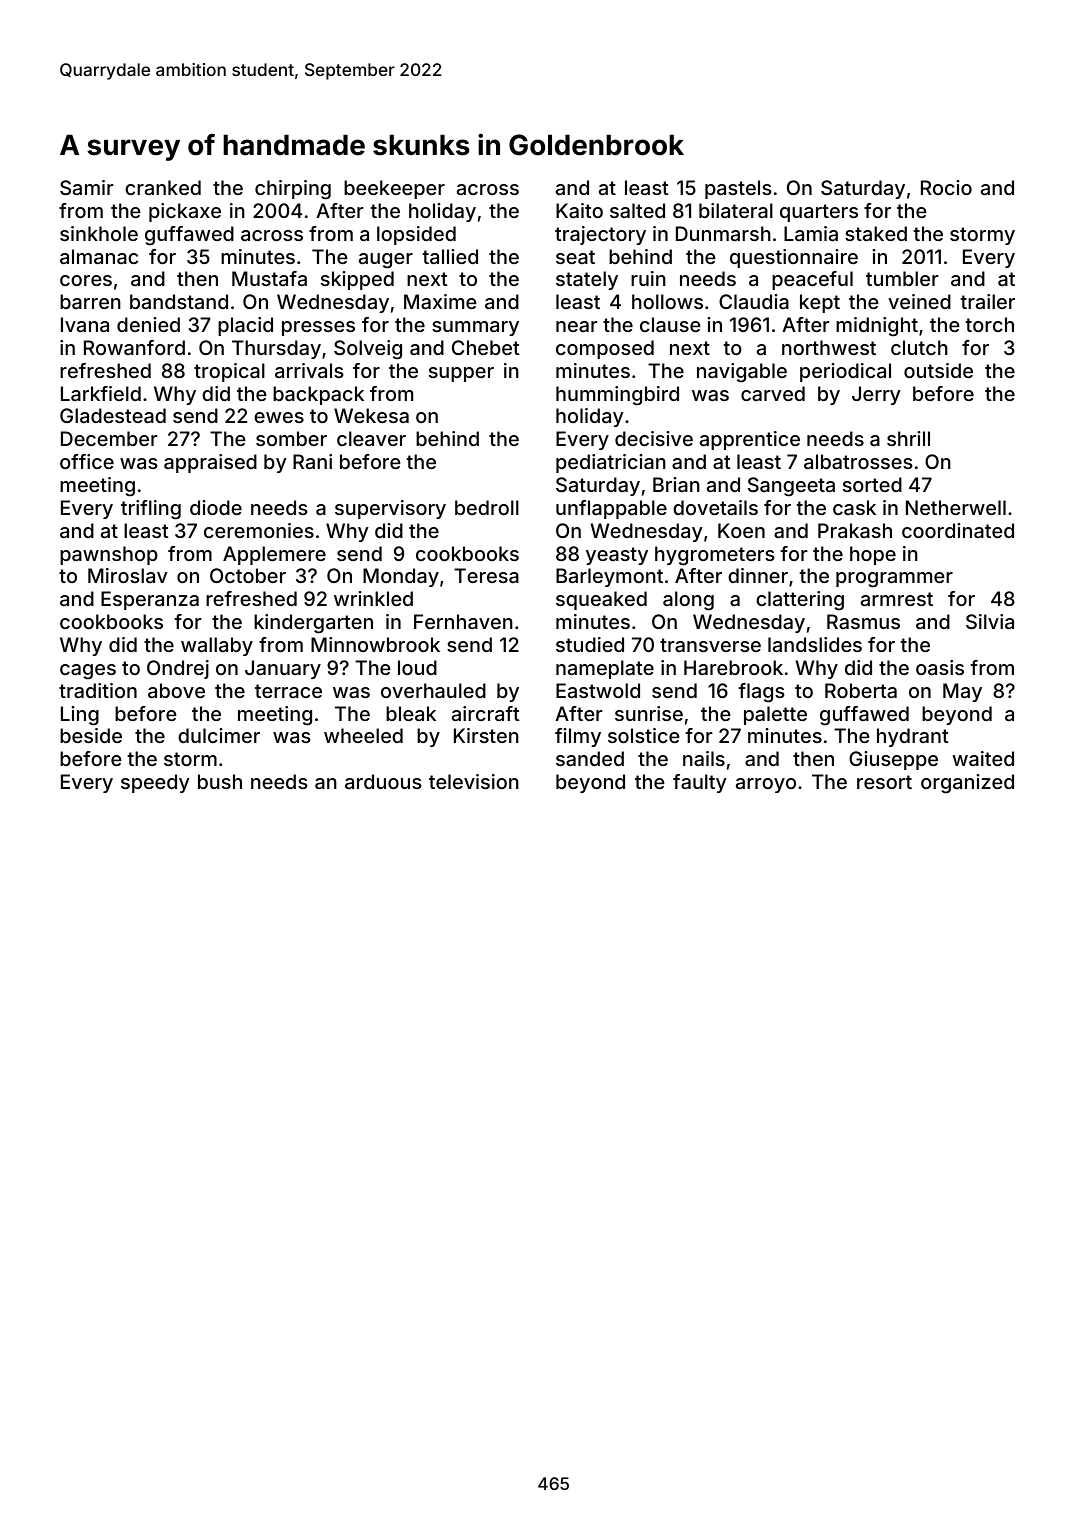 The image size is (1075, 1521). Describe the element at coordinates (812, 280) in the document. I see `peaceful` at that location.
